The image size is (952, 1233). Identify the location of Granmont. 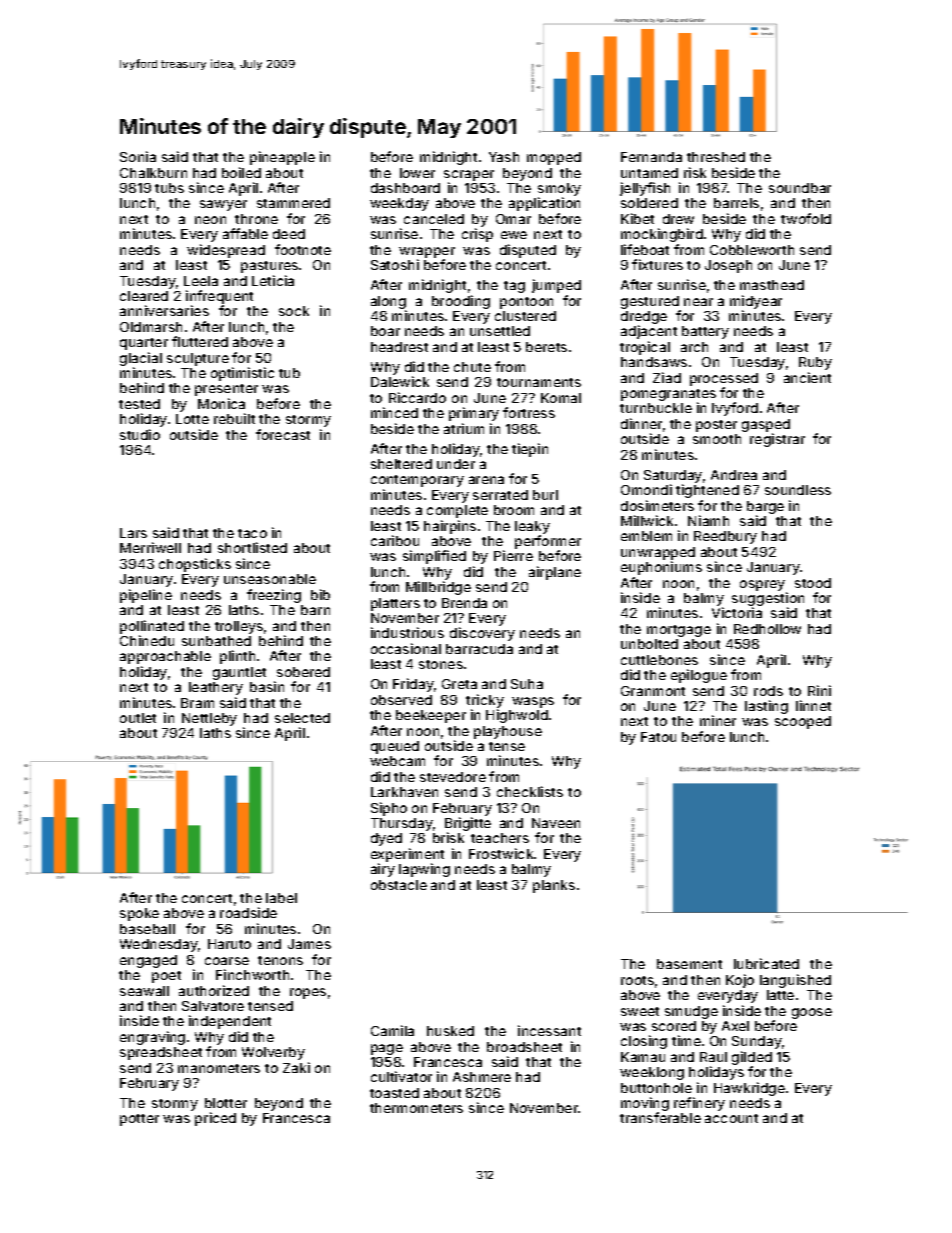
(653, 691).
